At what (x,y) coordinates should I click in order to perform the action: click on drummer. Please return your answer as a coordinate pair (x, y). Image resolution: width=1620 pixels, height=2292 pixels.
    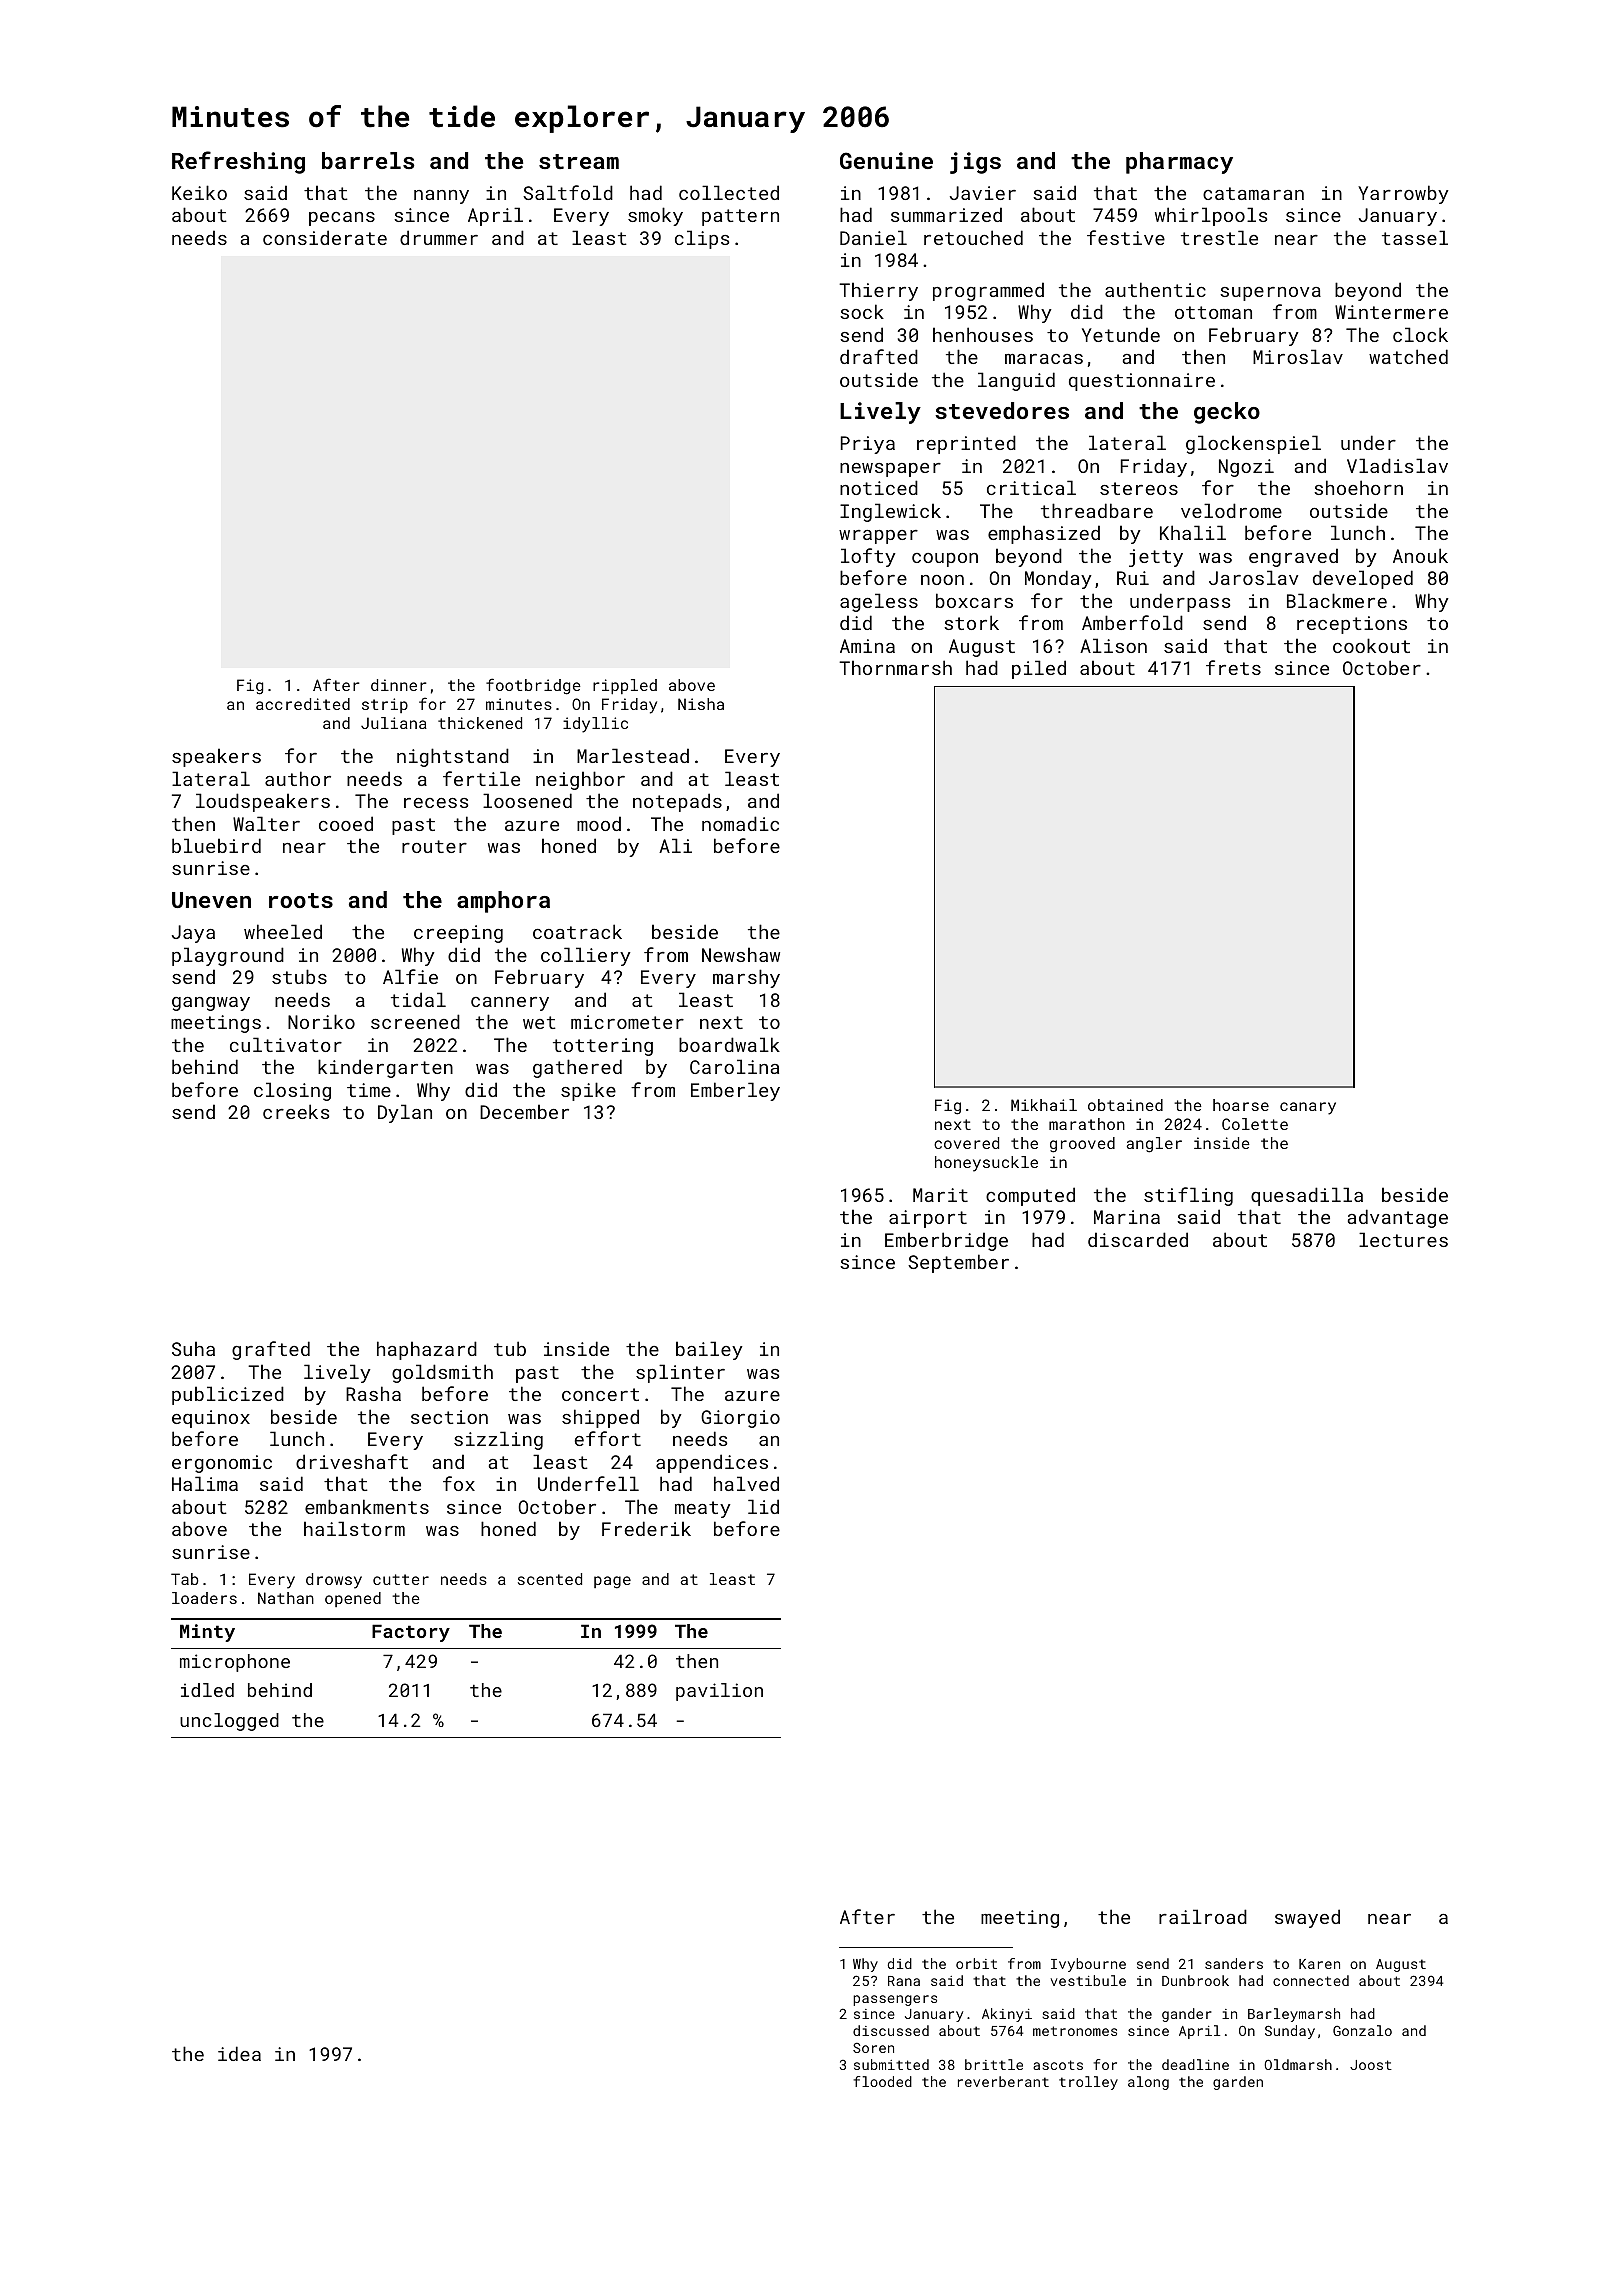
    Looking at the image, I should click on (439, 237).
